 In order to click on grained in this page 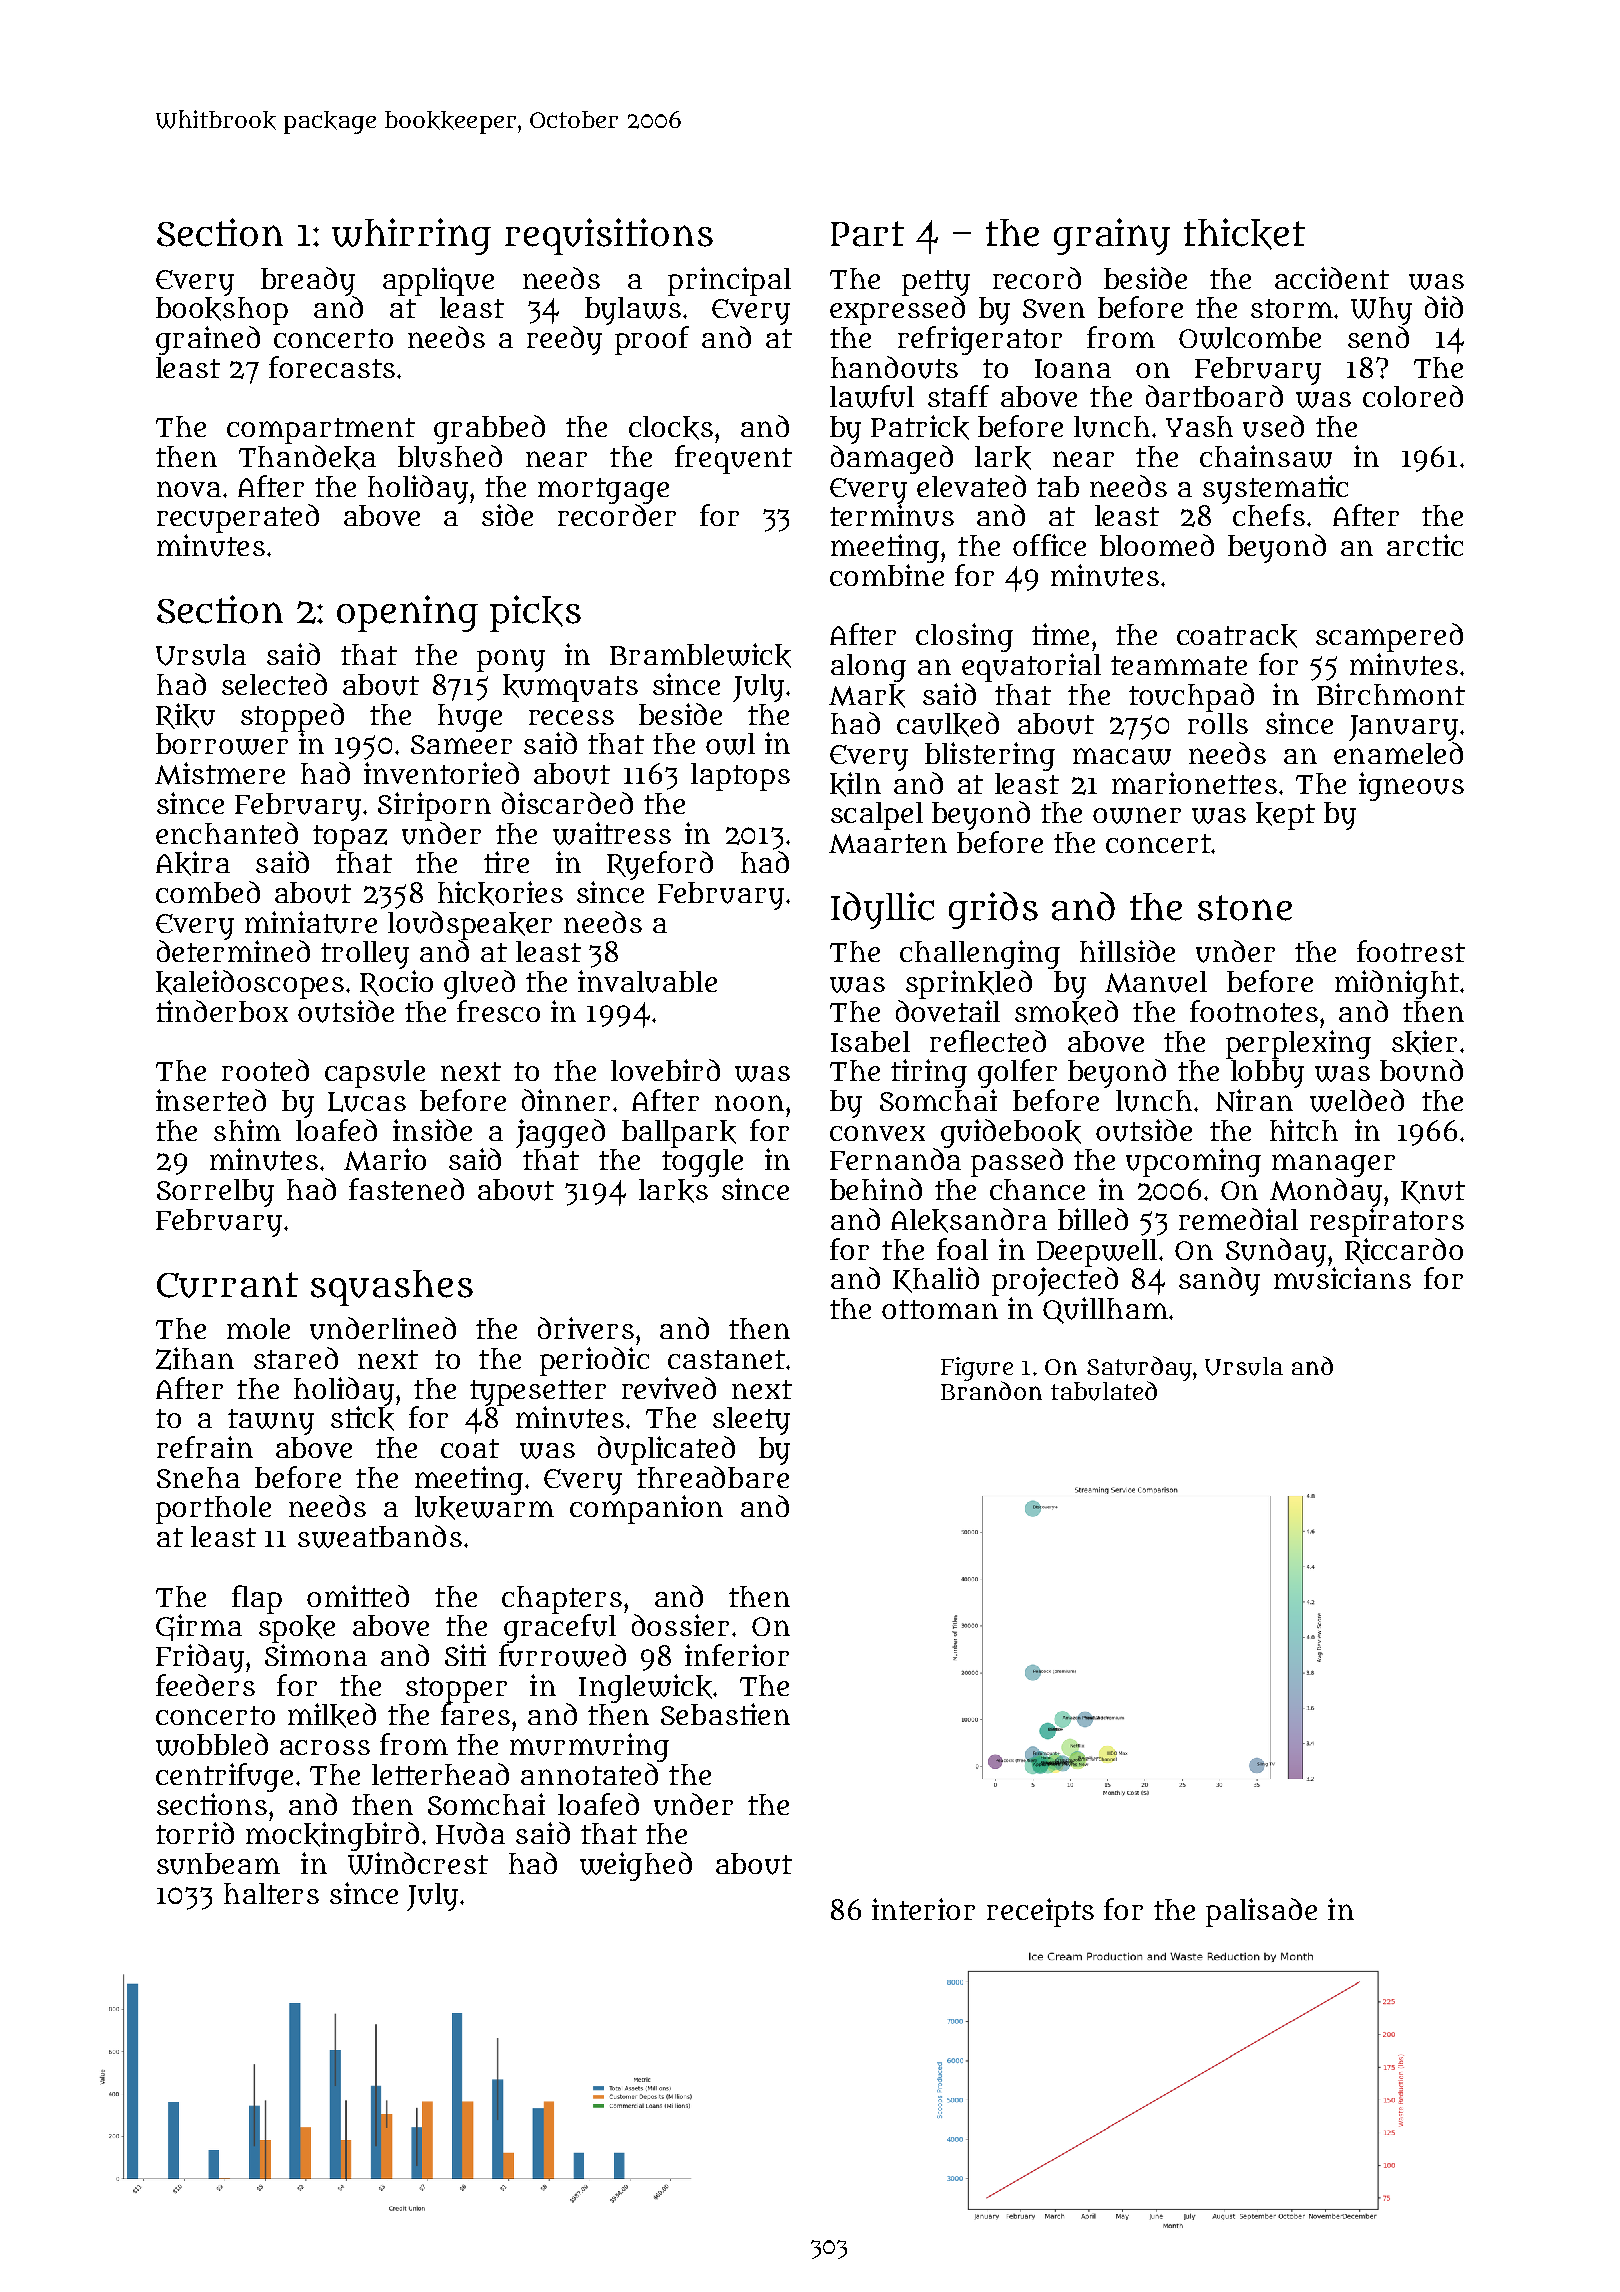, I will do `click(208, 340)`.
